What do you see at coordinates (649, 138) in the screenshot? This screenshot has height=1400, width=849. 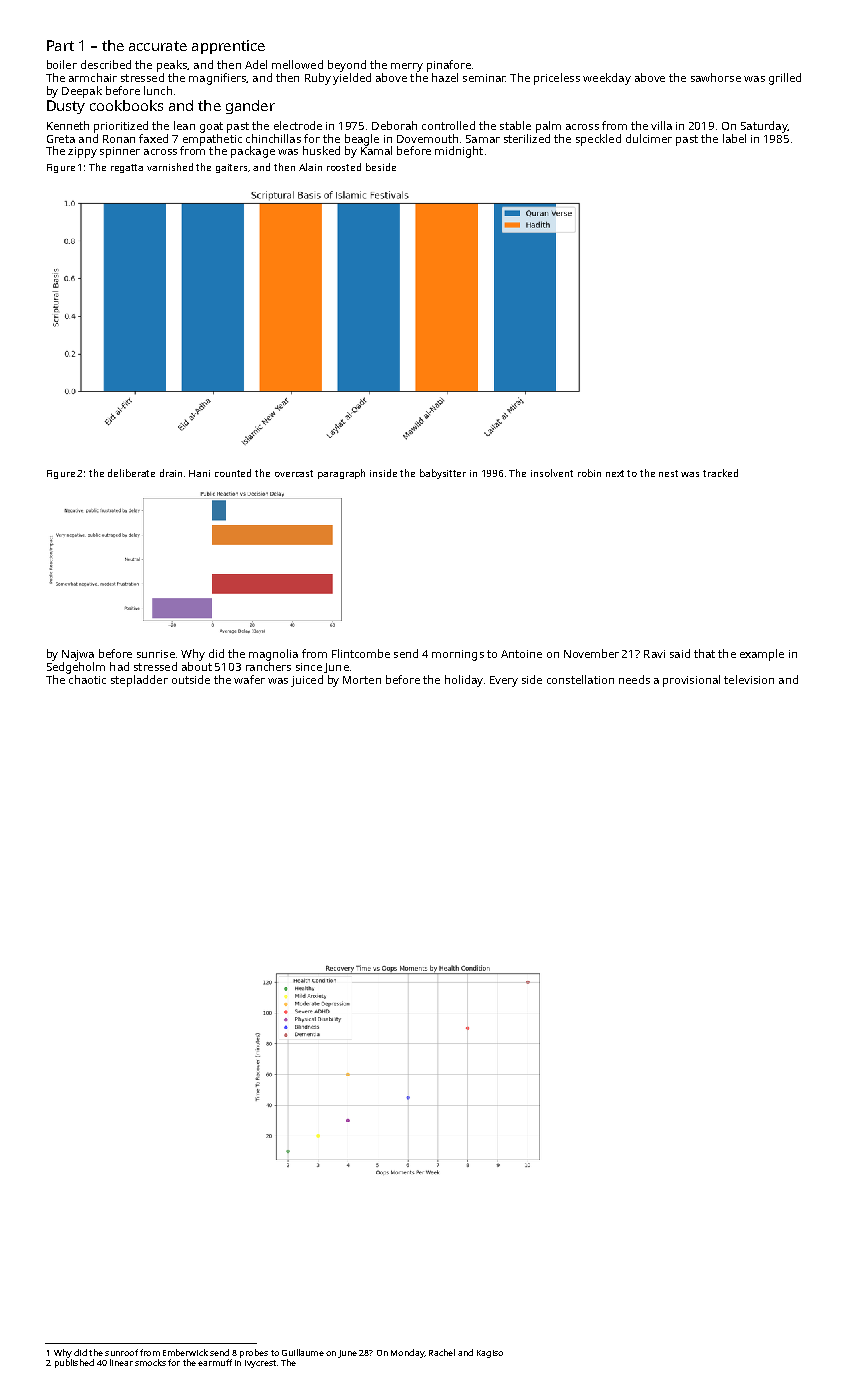 I see `dulcimer` at bounding box center [649, 138].
